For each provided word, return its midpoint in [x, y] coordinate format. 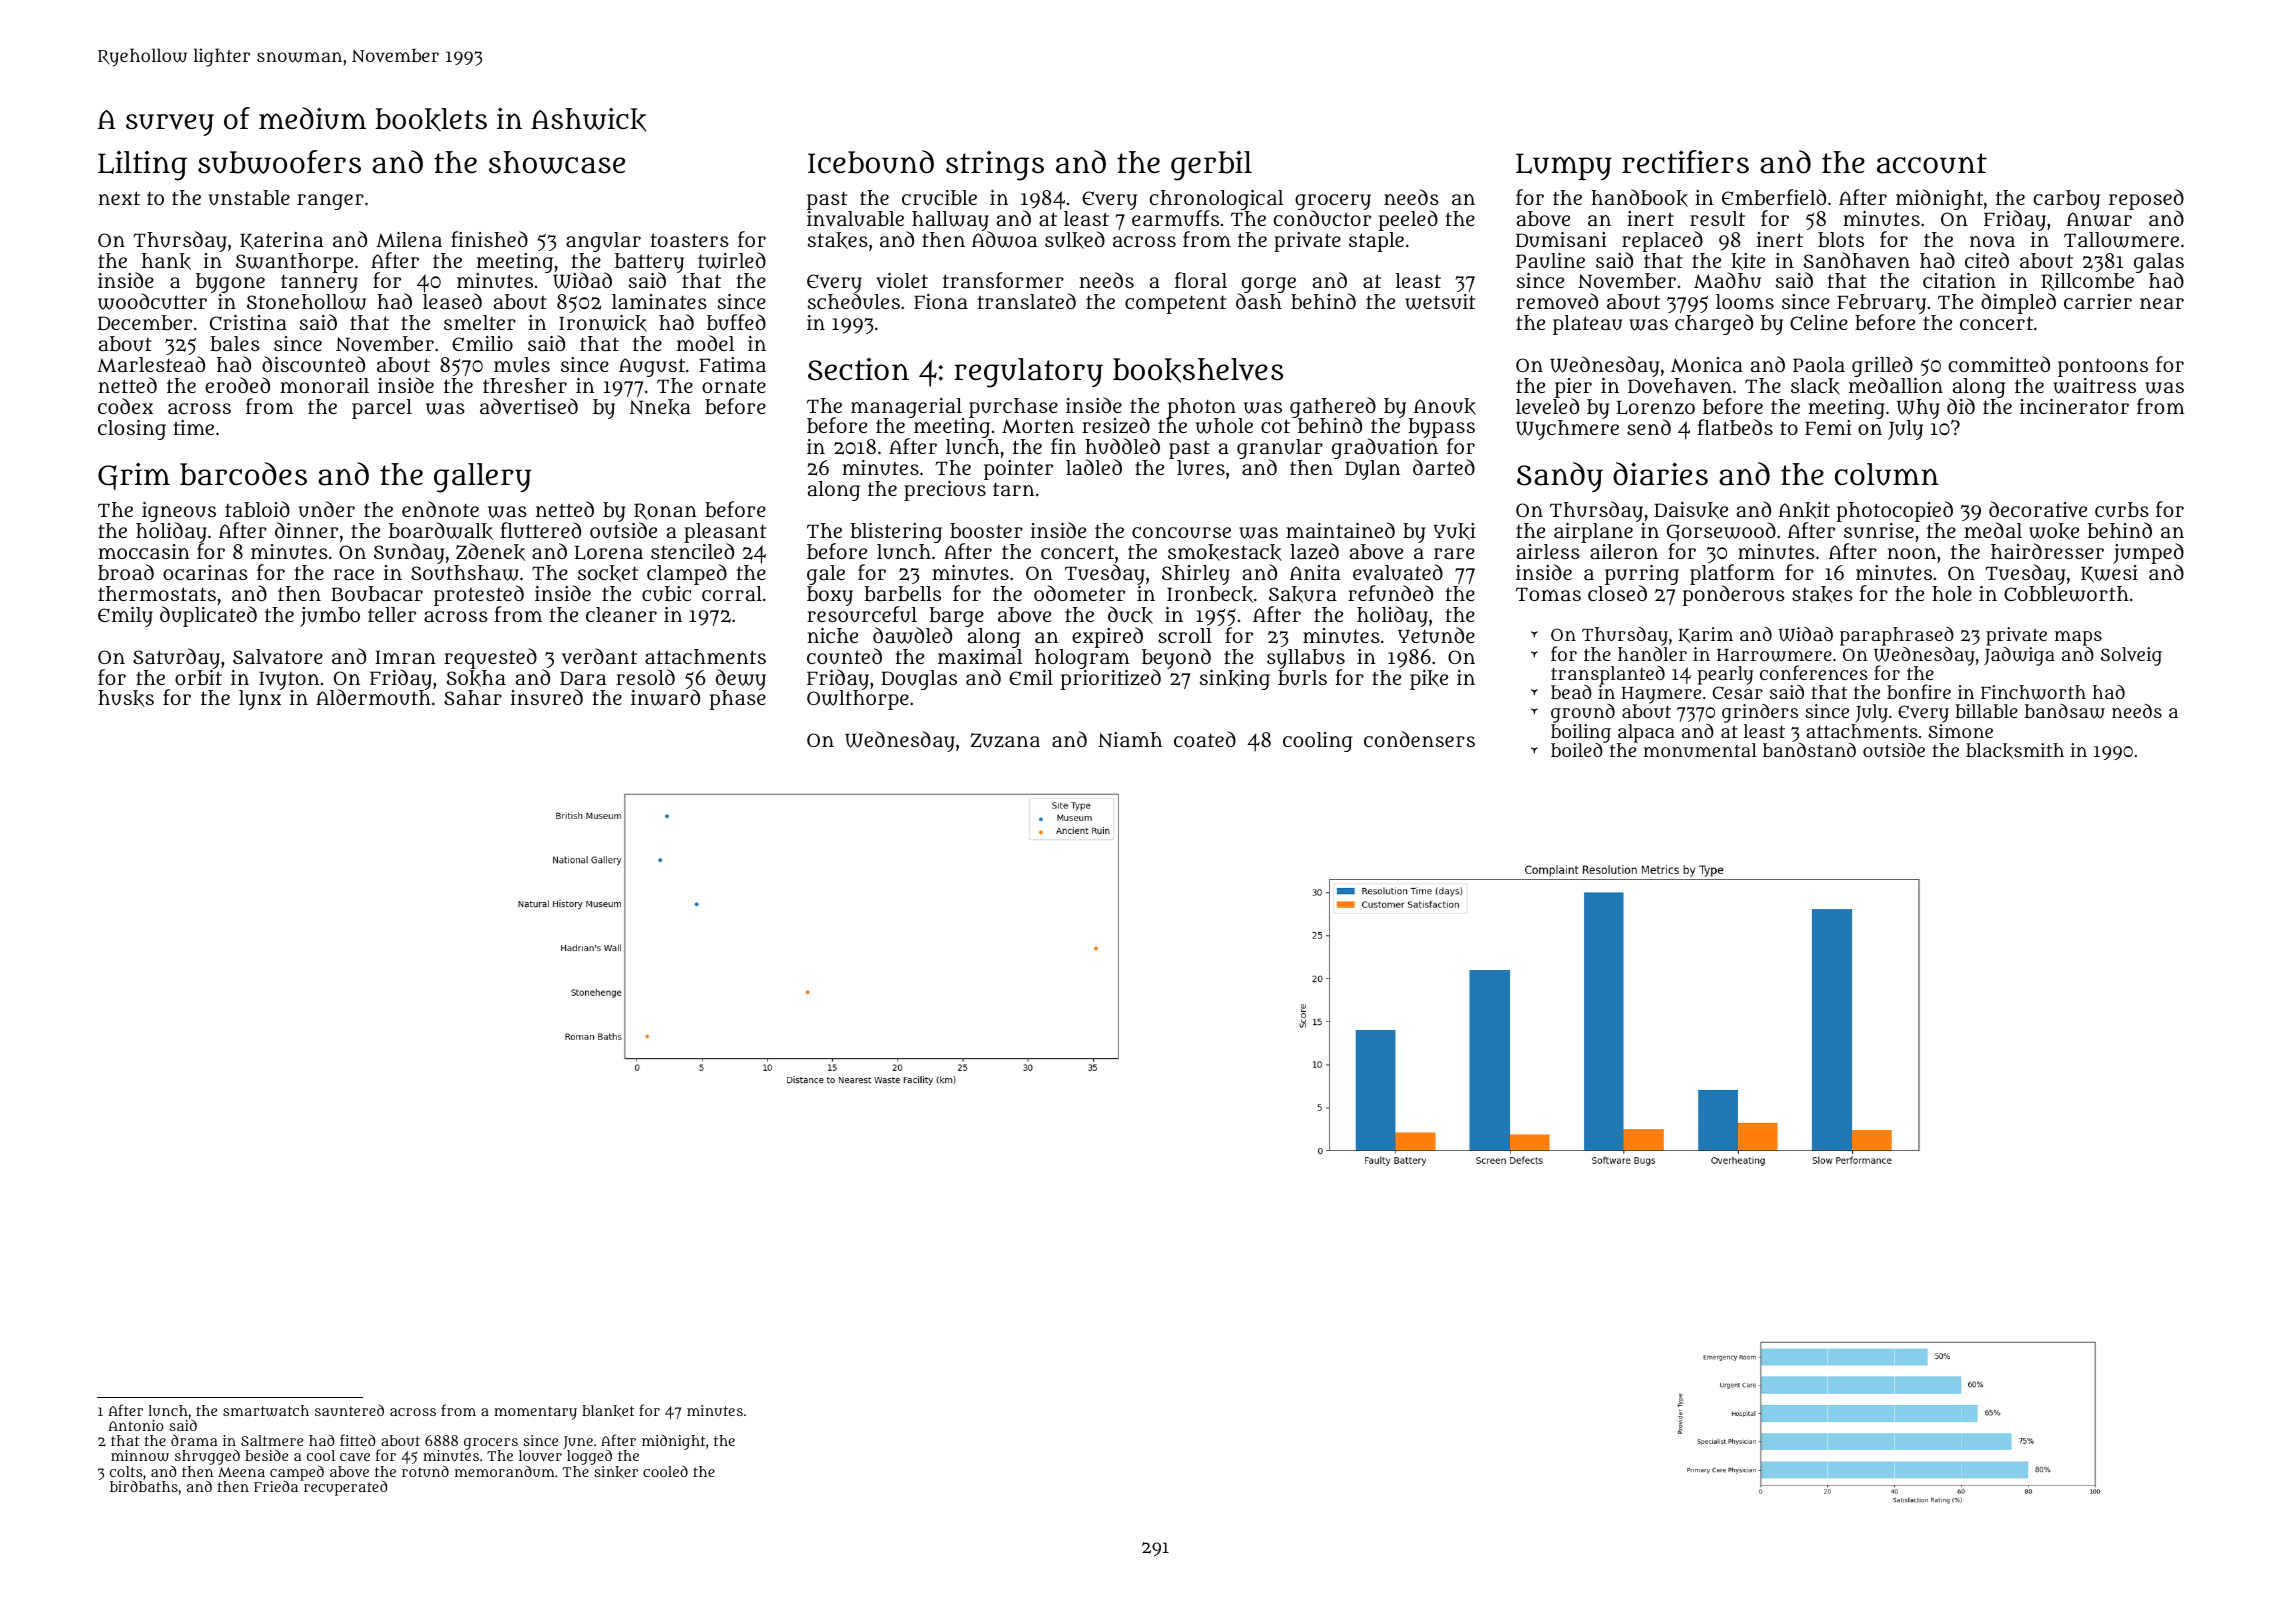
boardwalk [441, 531]
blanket [608, 1411]
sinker [616, 1472]
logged [589, 1457]
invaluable [855, 219]
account [1932, 163]
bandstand [1809, 750]
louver [540, 1456]
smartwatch [266, 1411]
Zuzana [1005, 740]
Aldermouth [373, 698]
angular [603, 242]
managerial [906, 408]
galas [2159, 263]
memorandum [505, 1471]
